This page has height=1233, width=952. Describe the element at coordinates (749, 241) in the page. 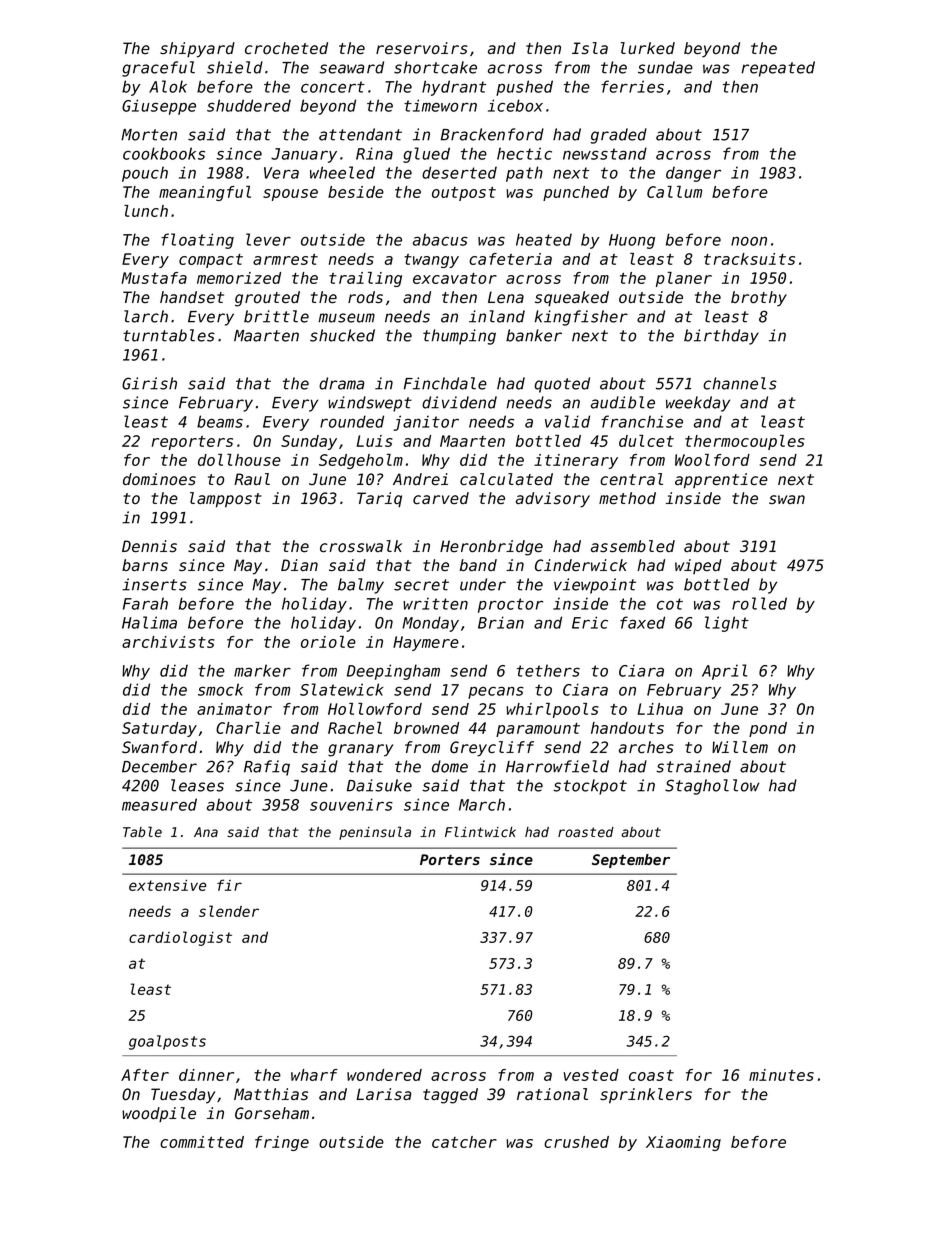

I see `noon` at that location.
